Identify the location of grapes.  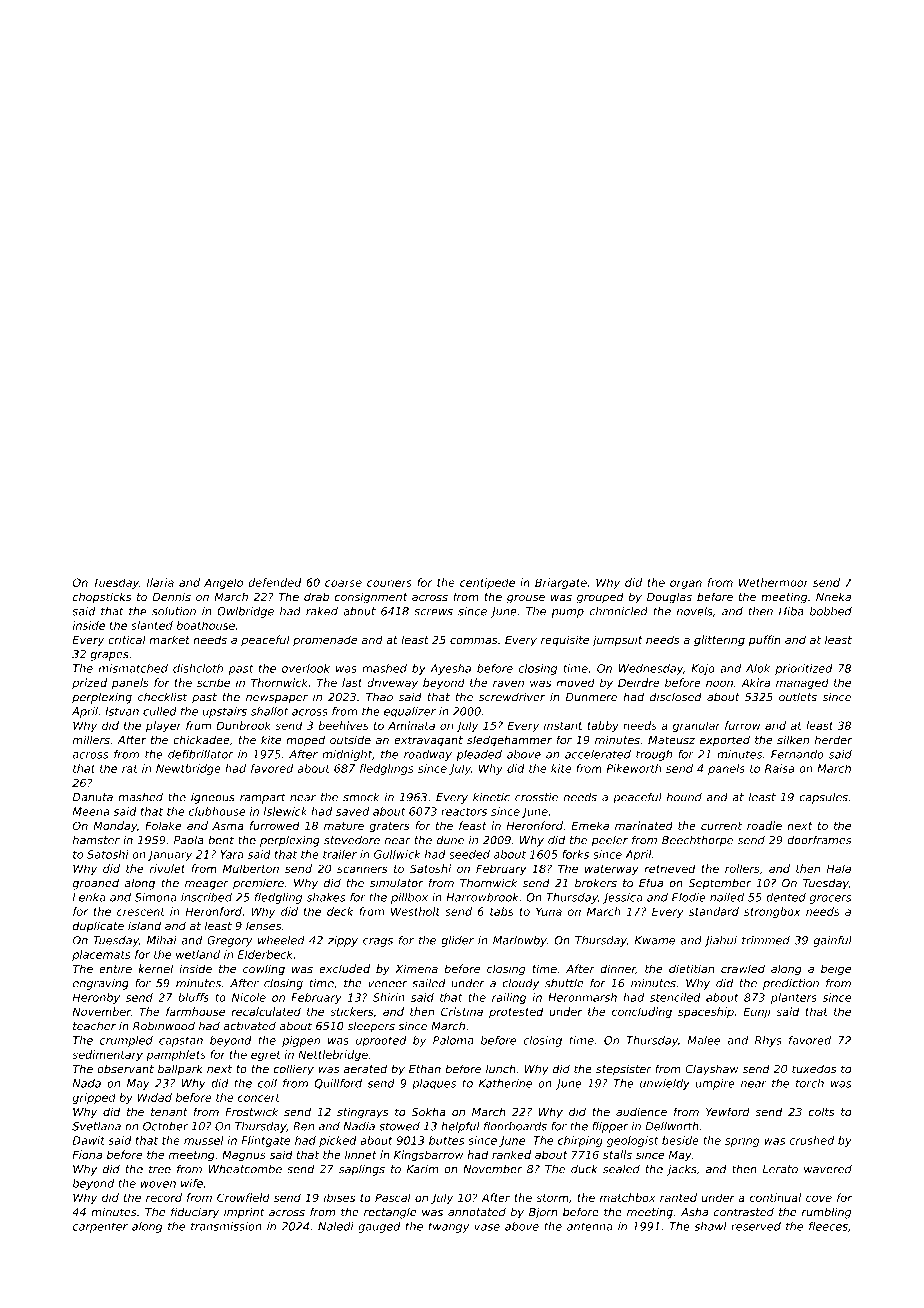
(109, 656).
